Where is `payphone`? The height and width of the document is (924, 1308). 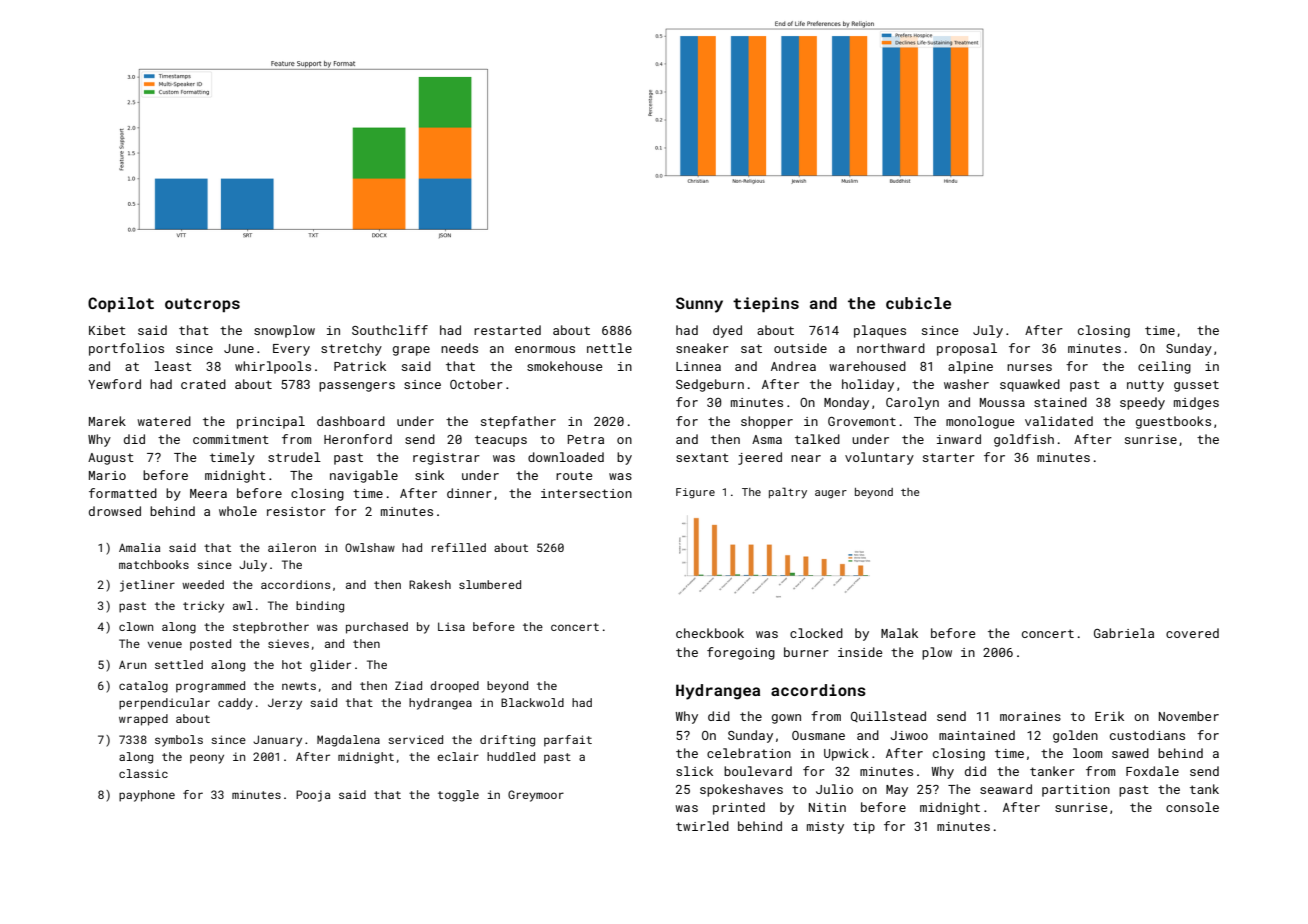 payphone is located at coordinates (147, 796).
